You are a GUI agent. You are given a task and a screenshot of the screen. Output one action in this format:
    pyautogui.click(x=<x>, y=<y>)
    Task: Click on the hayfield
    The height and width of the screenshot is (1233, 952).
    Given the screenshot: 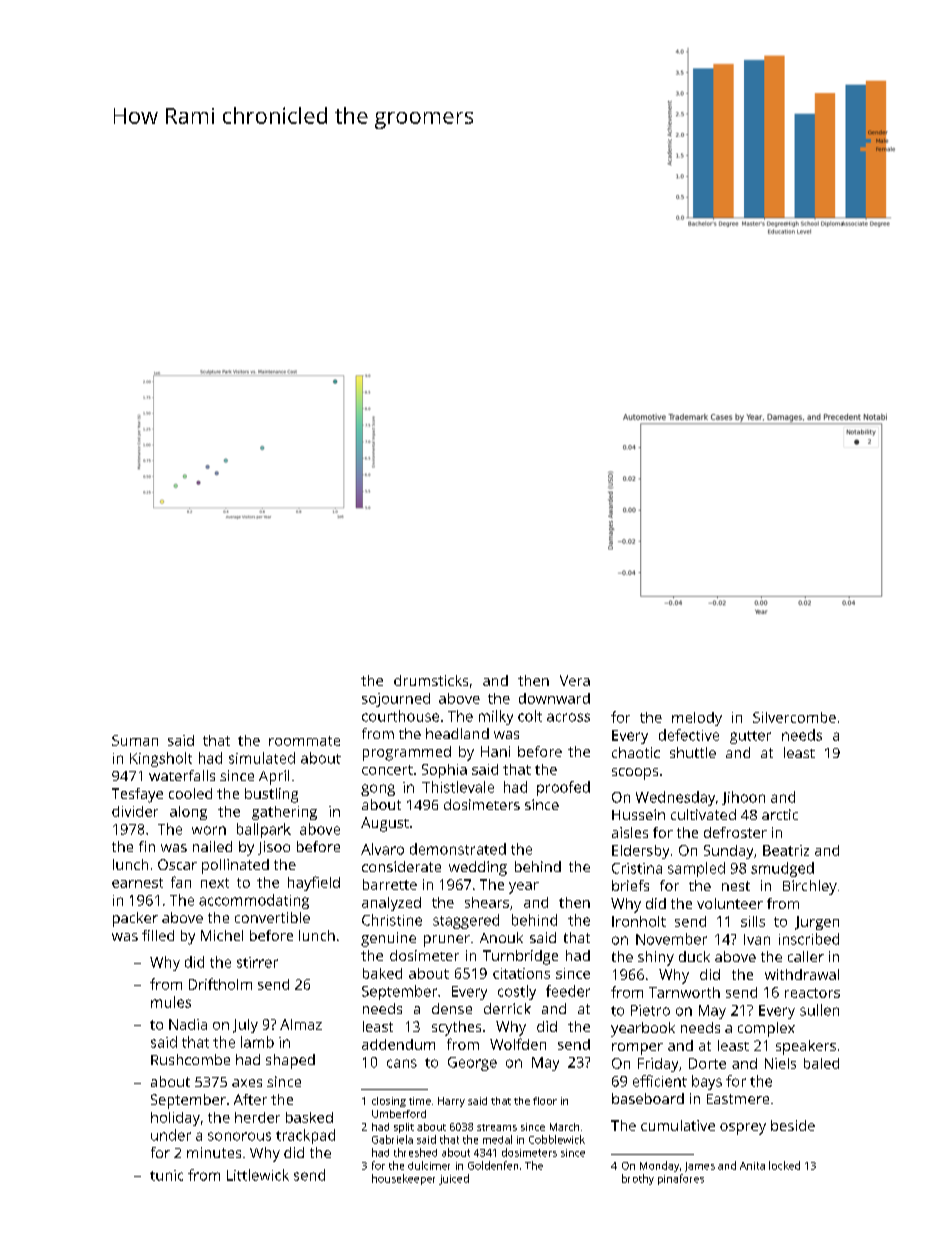 What is the action you would take?
    pyautogui.click(x=314, y=883)
